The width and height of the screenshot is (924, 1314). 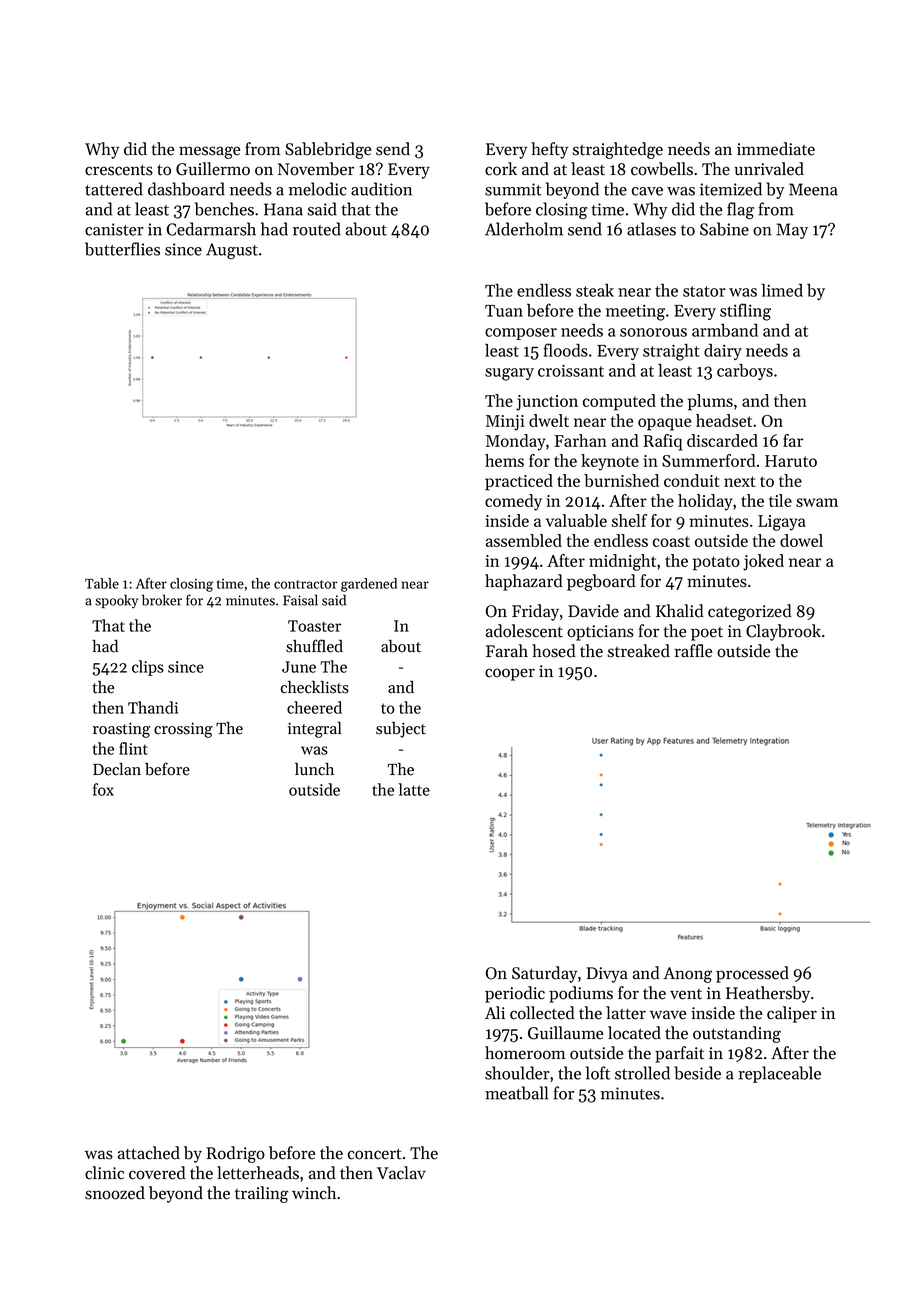 What do you see at coordinates (724, 229) in the screenshot?
I see `Sabine` at bounding box center [724, 229].
